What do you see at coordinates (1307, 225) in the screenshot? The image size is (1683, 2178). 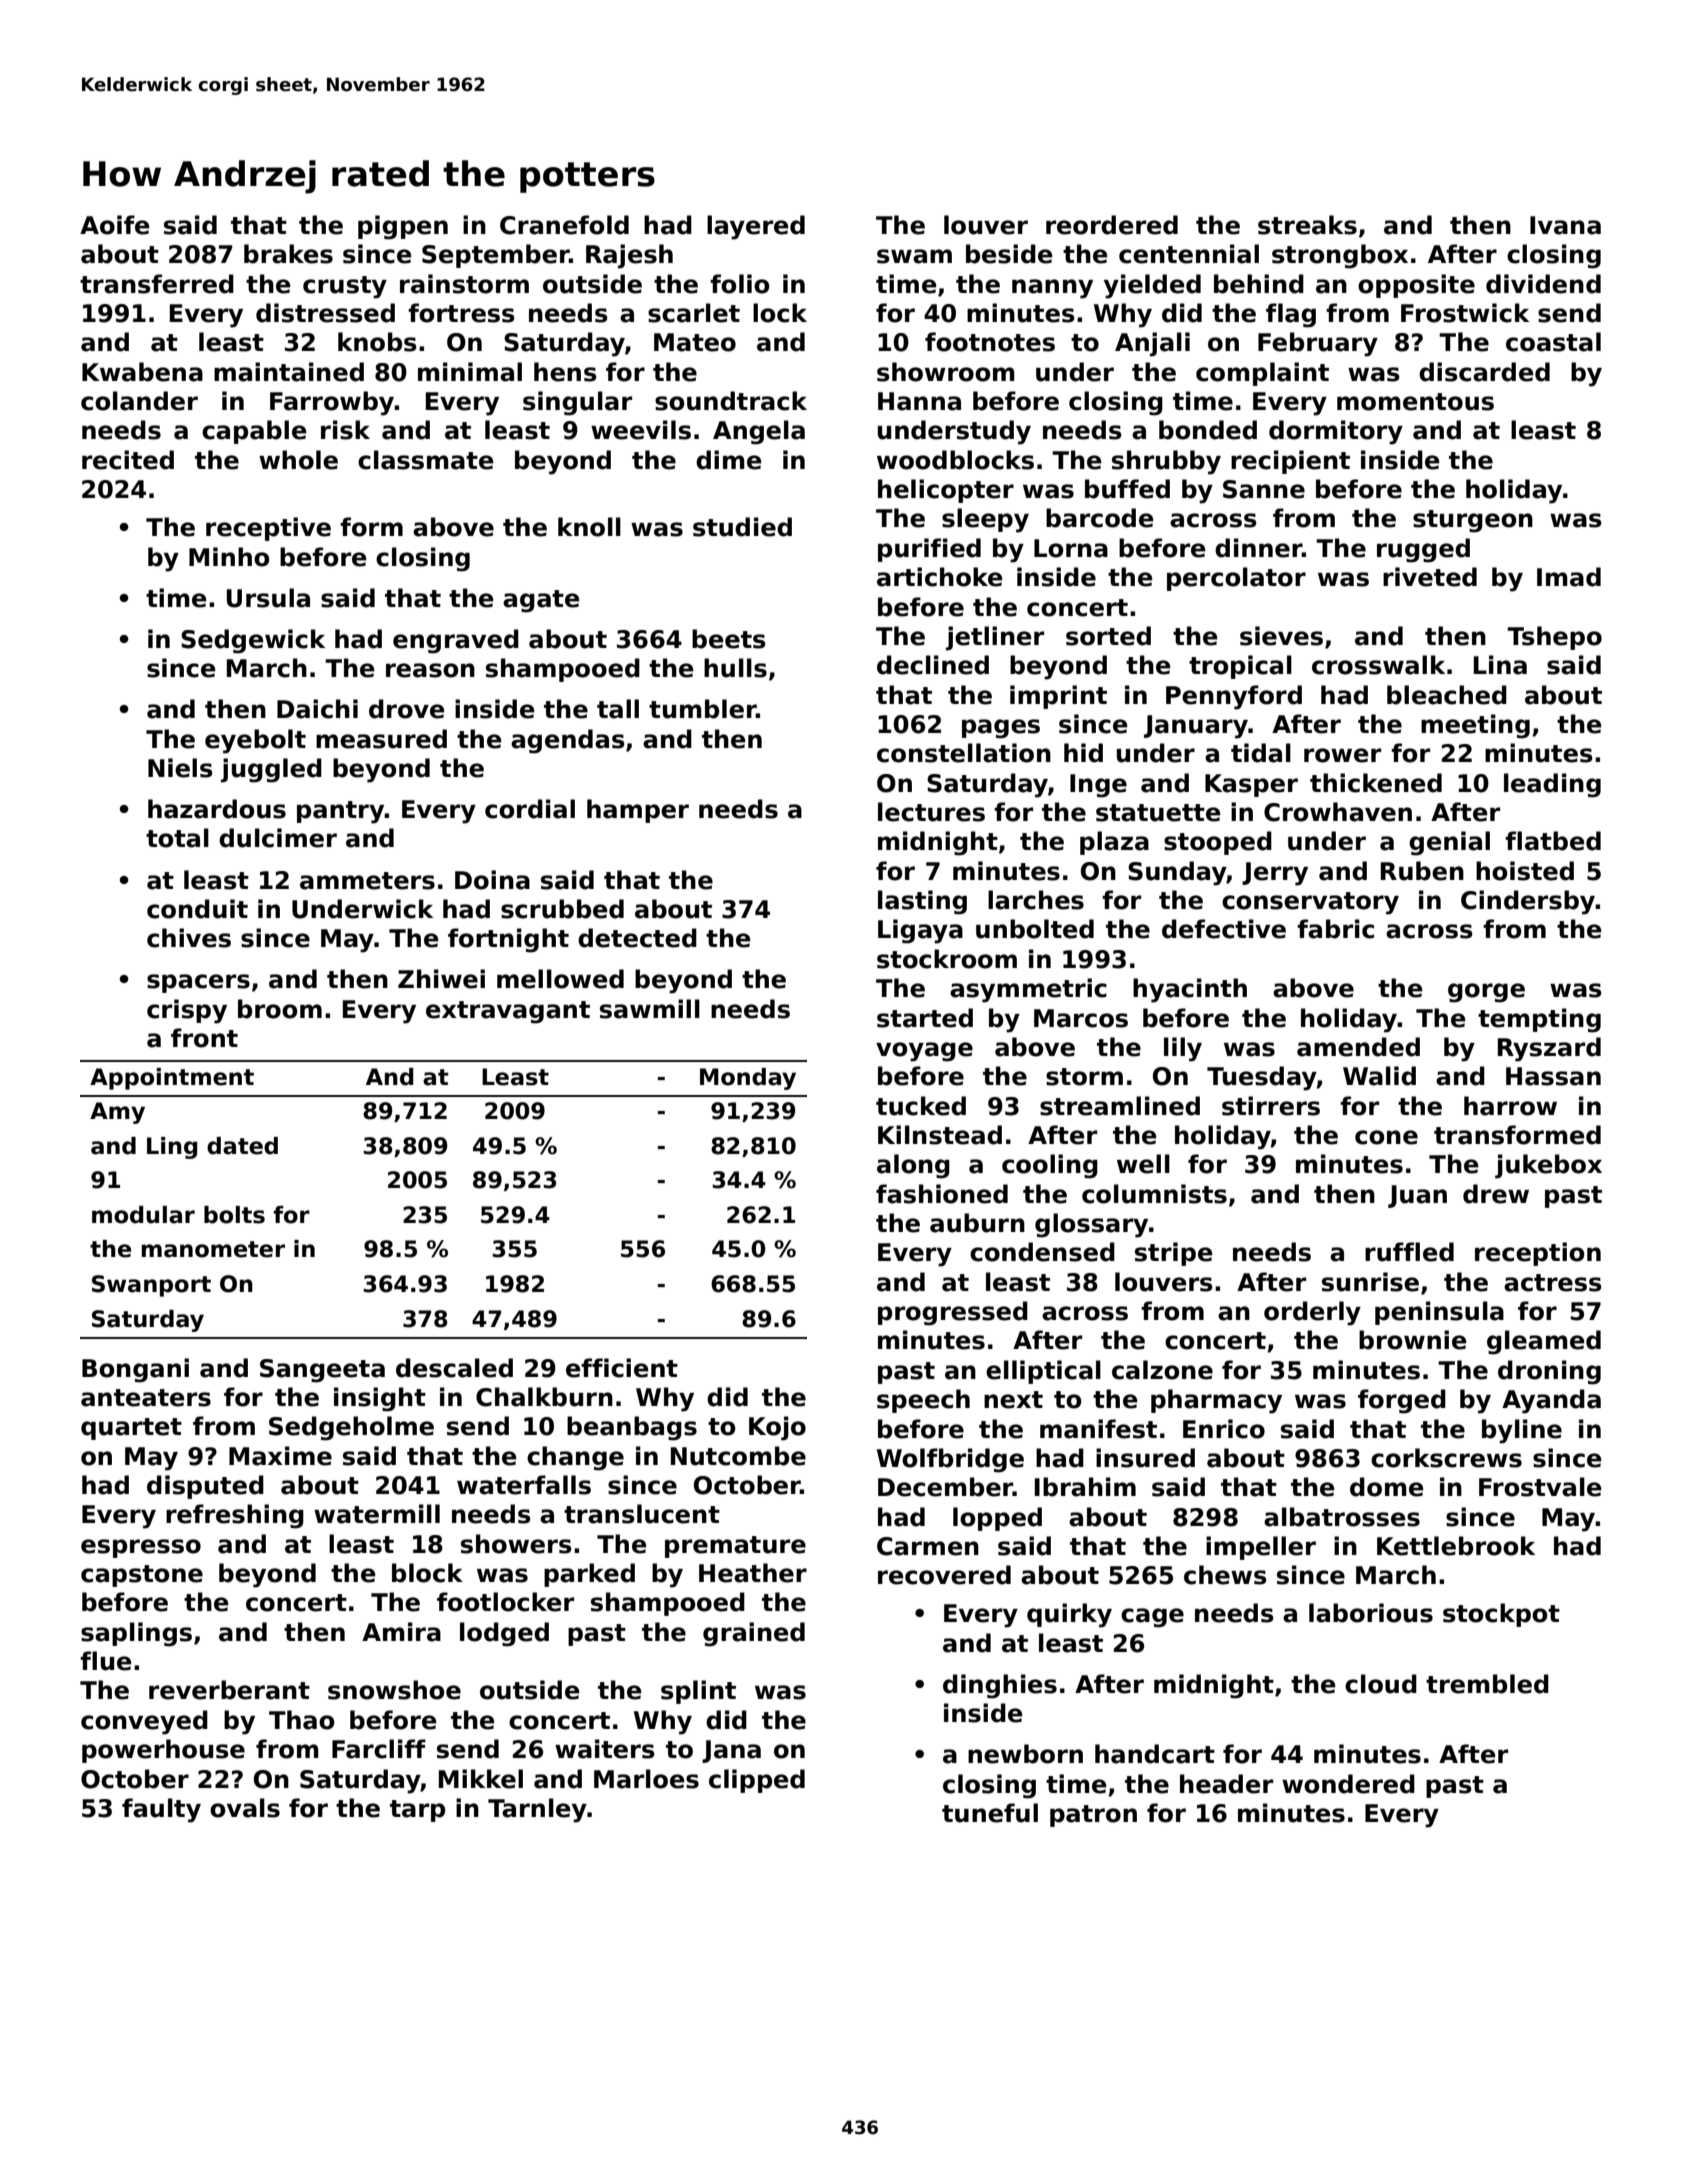 I see `streaks` at bounding box center [1307, 225].
